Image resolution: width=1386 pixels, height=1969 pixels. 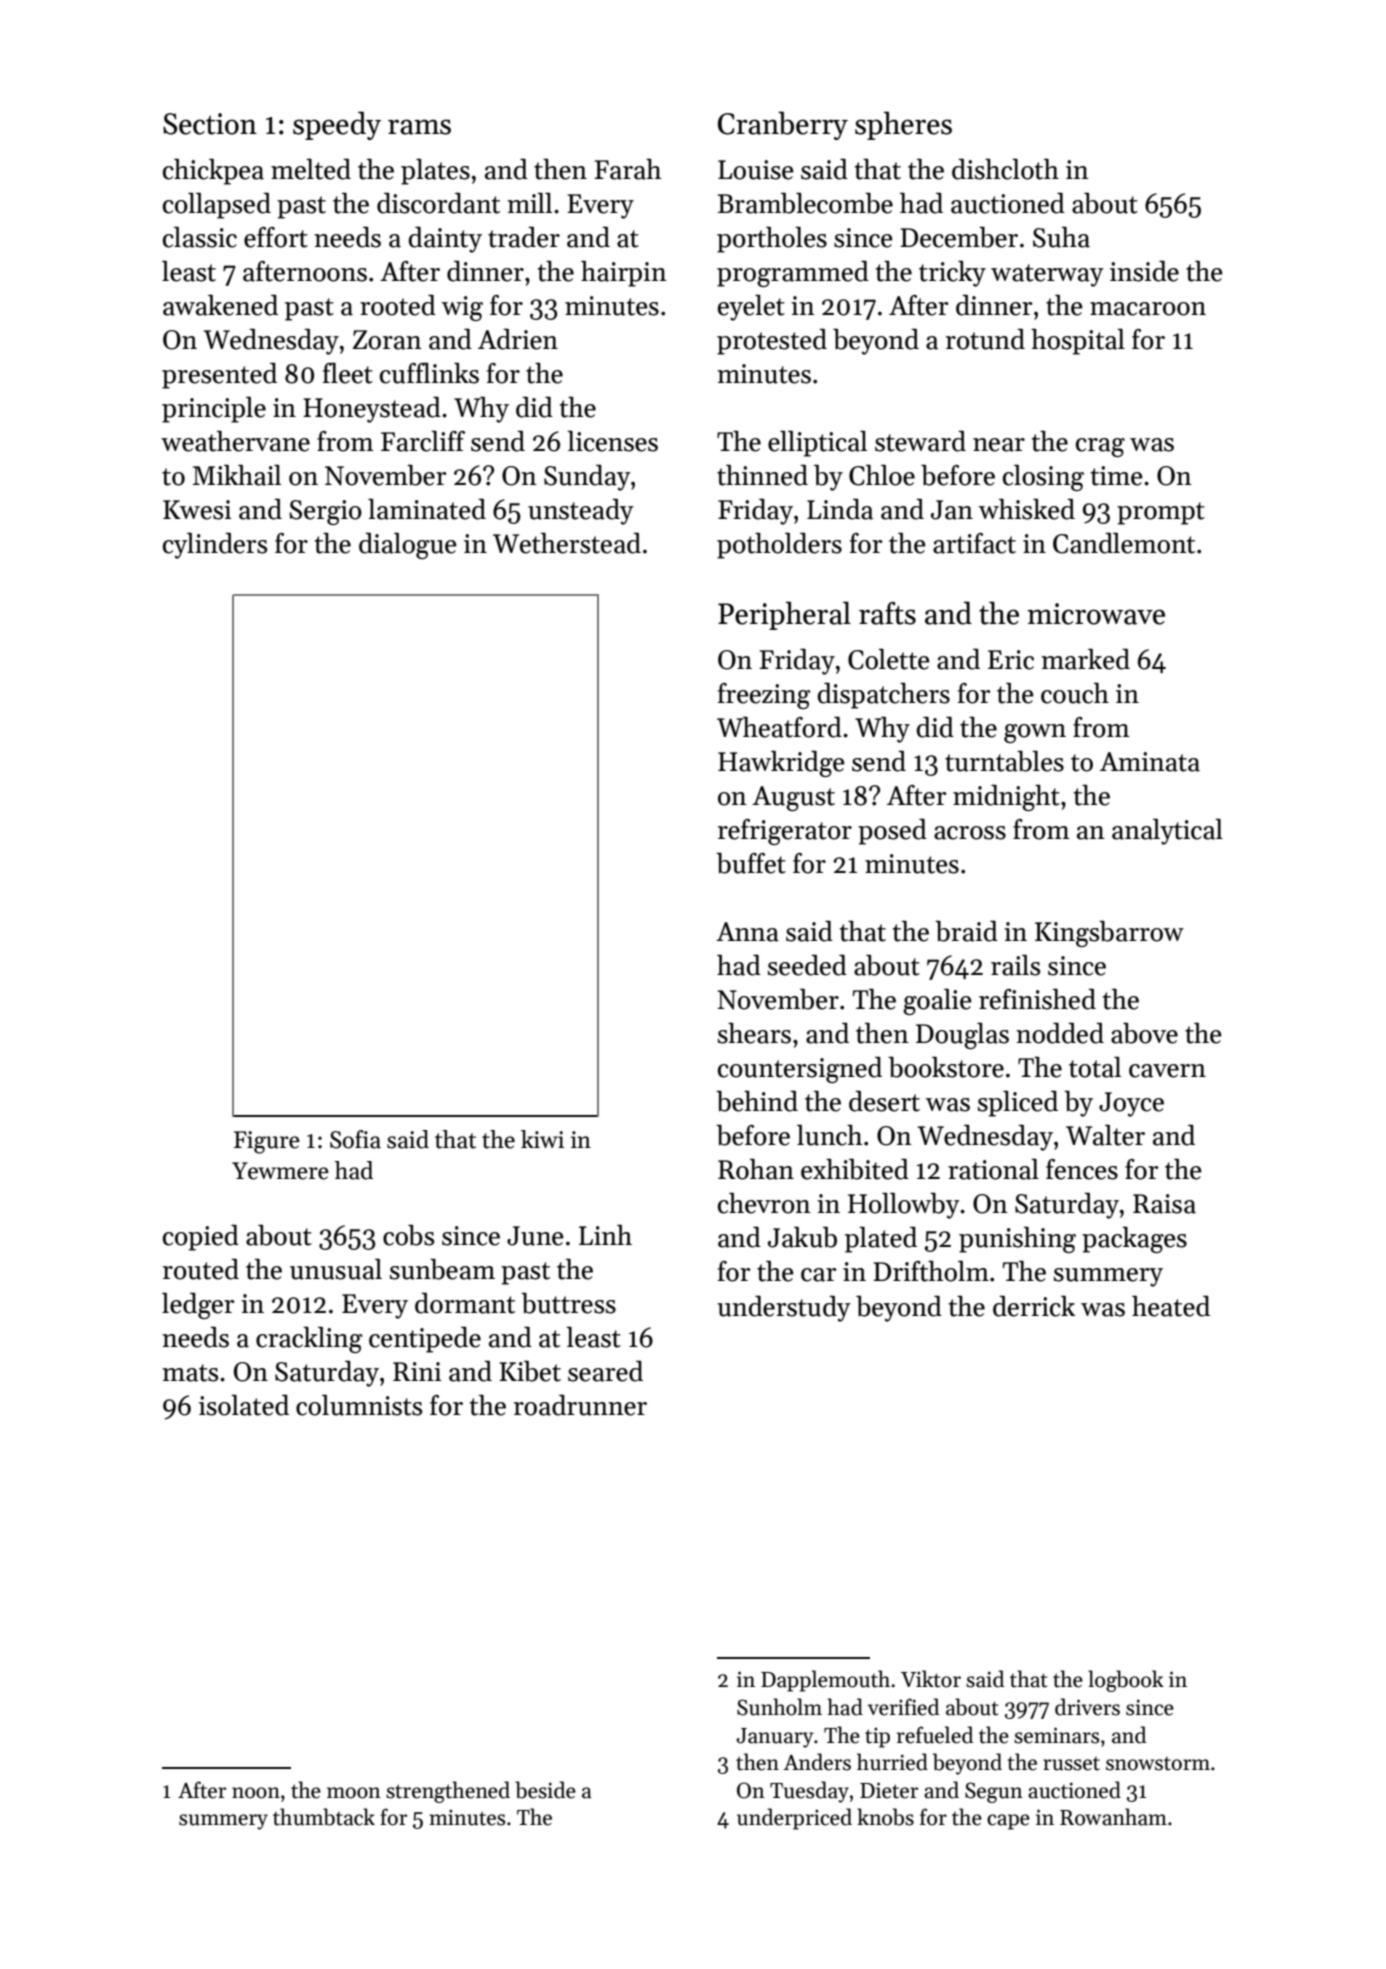 What do you see at coordinates (324, 1817) in the document?
I see `thumbtack` at bounding box center [324, 1817].
